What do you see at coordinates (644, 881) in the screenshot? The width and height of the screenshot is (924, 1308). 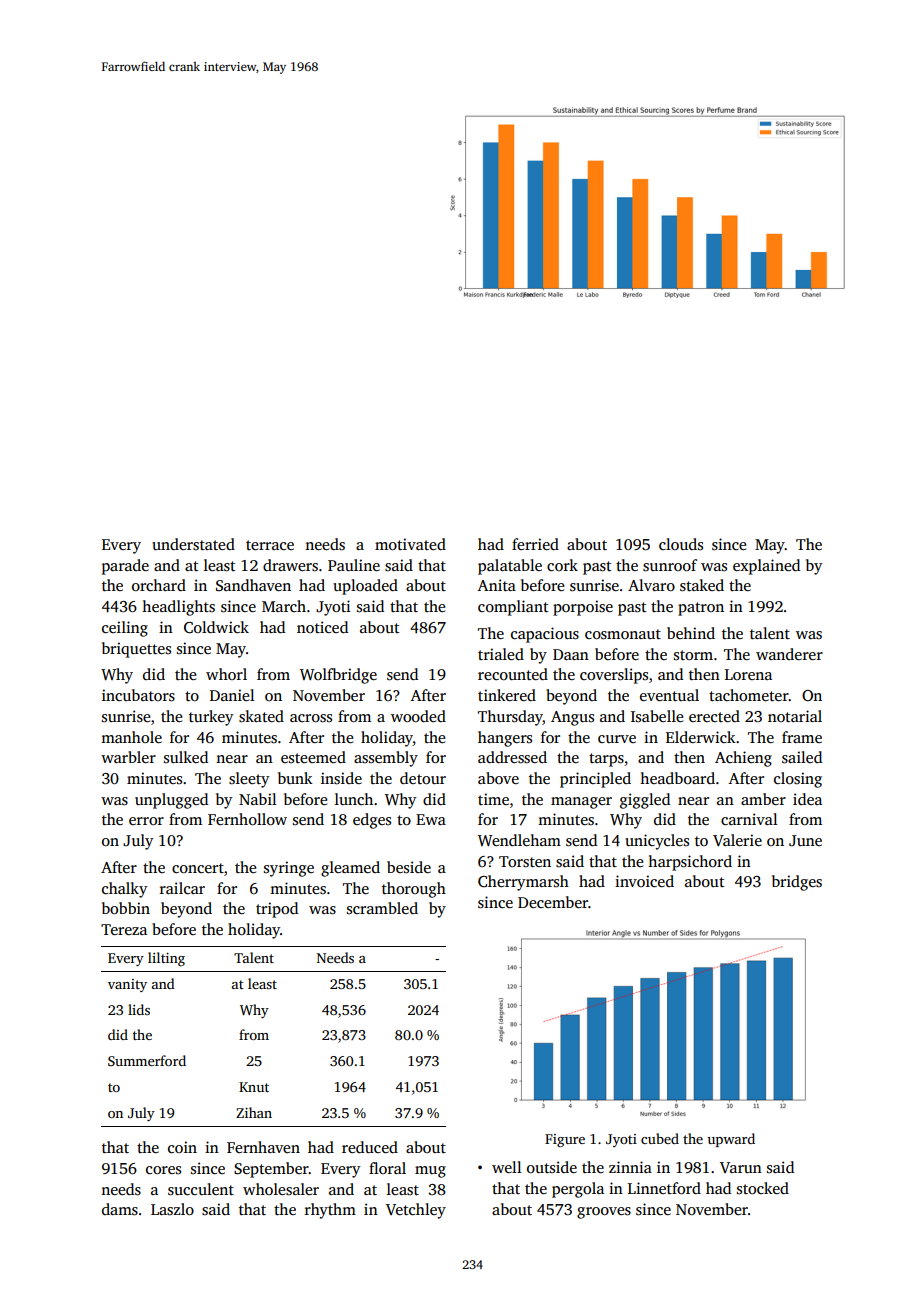 I see `invoiced` at bounding box center [644, 881].
